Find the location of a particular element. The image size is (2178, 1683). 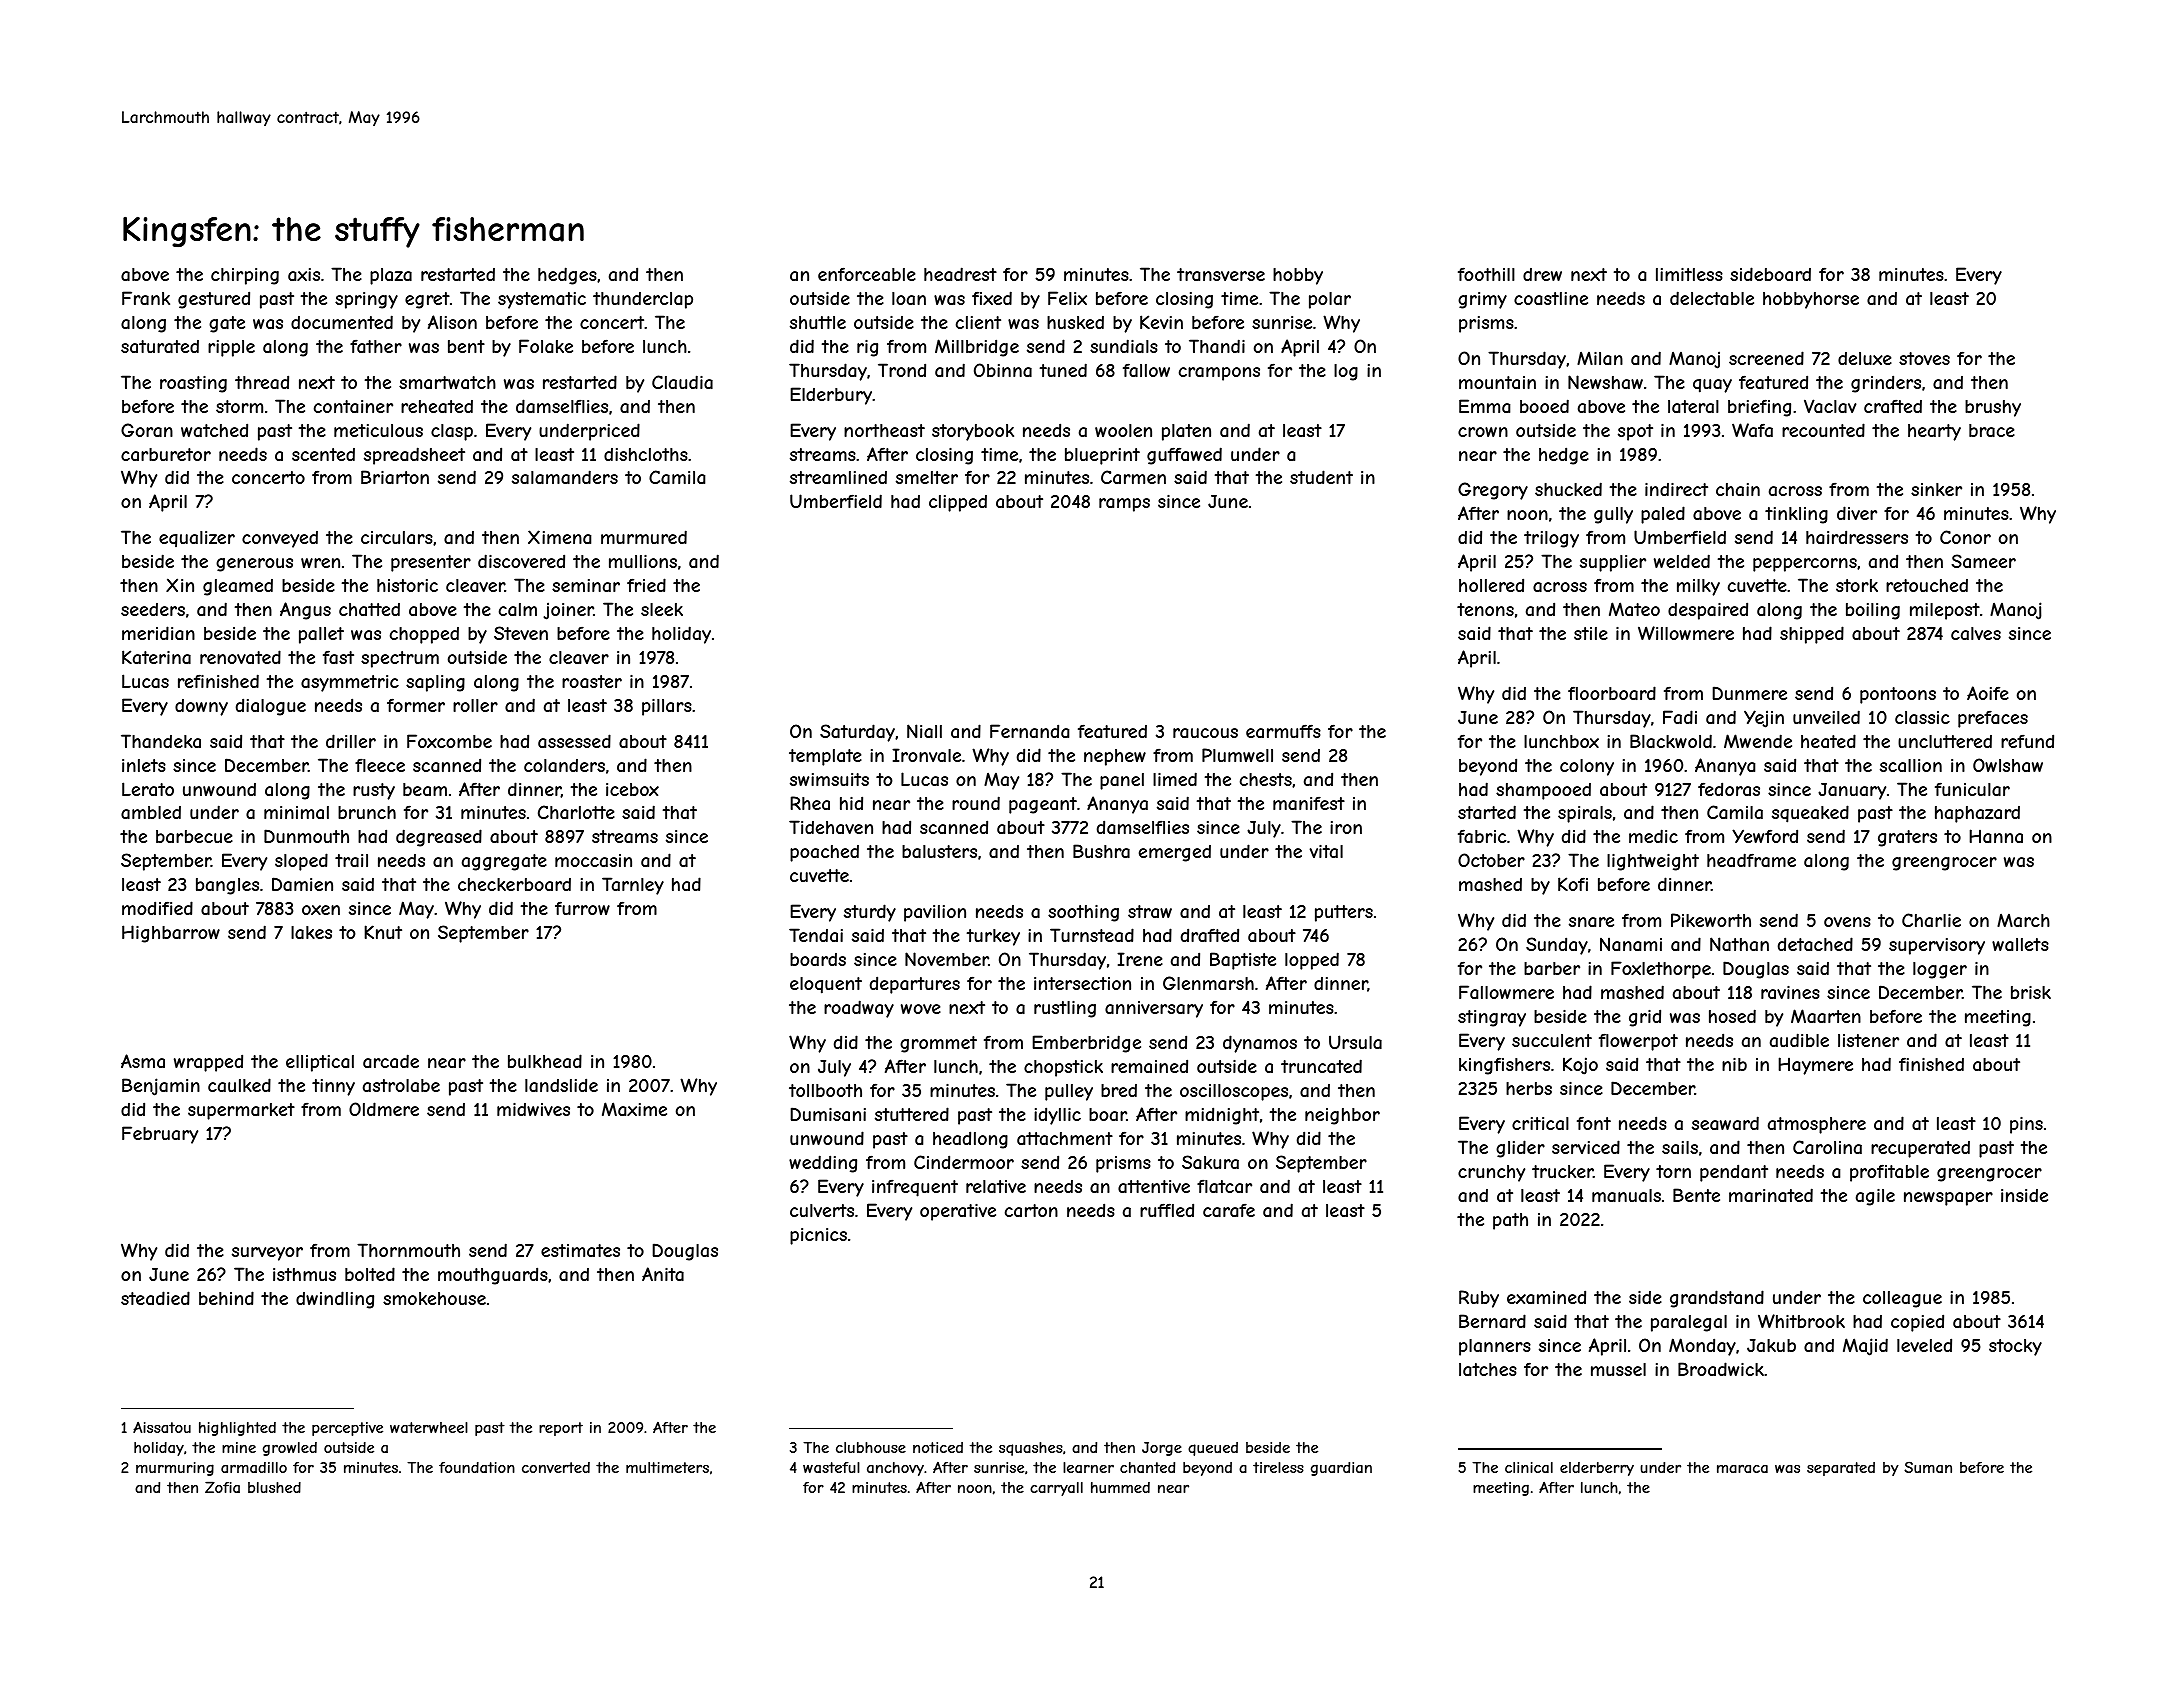

limitless is located at coordinates (1689, 274).
